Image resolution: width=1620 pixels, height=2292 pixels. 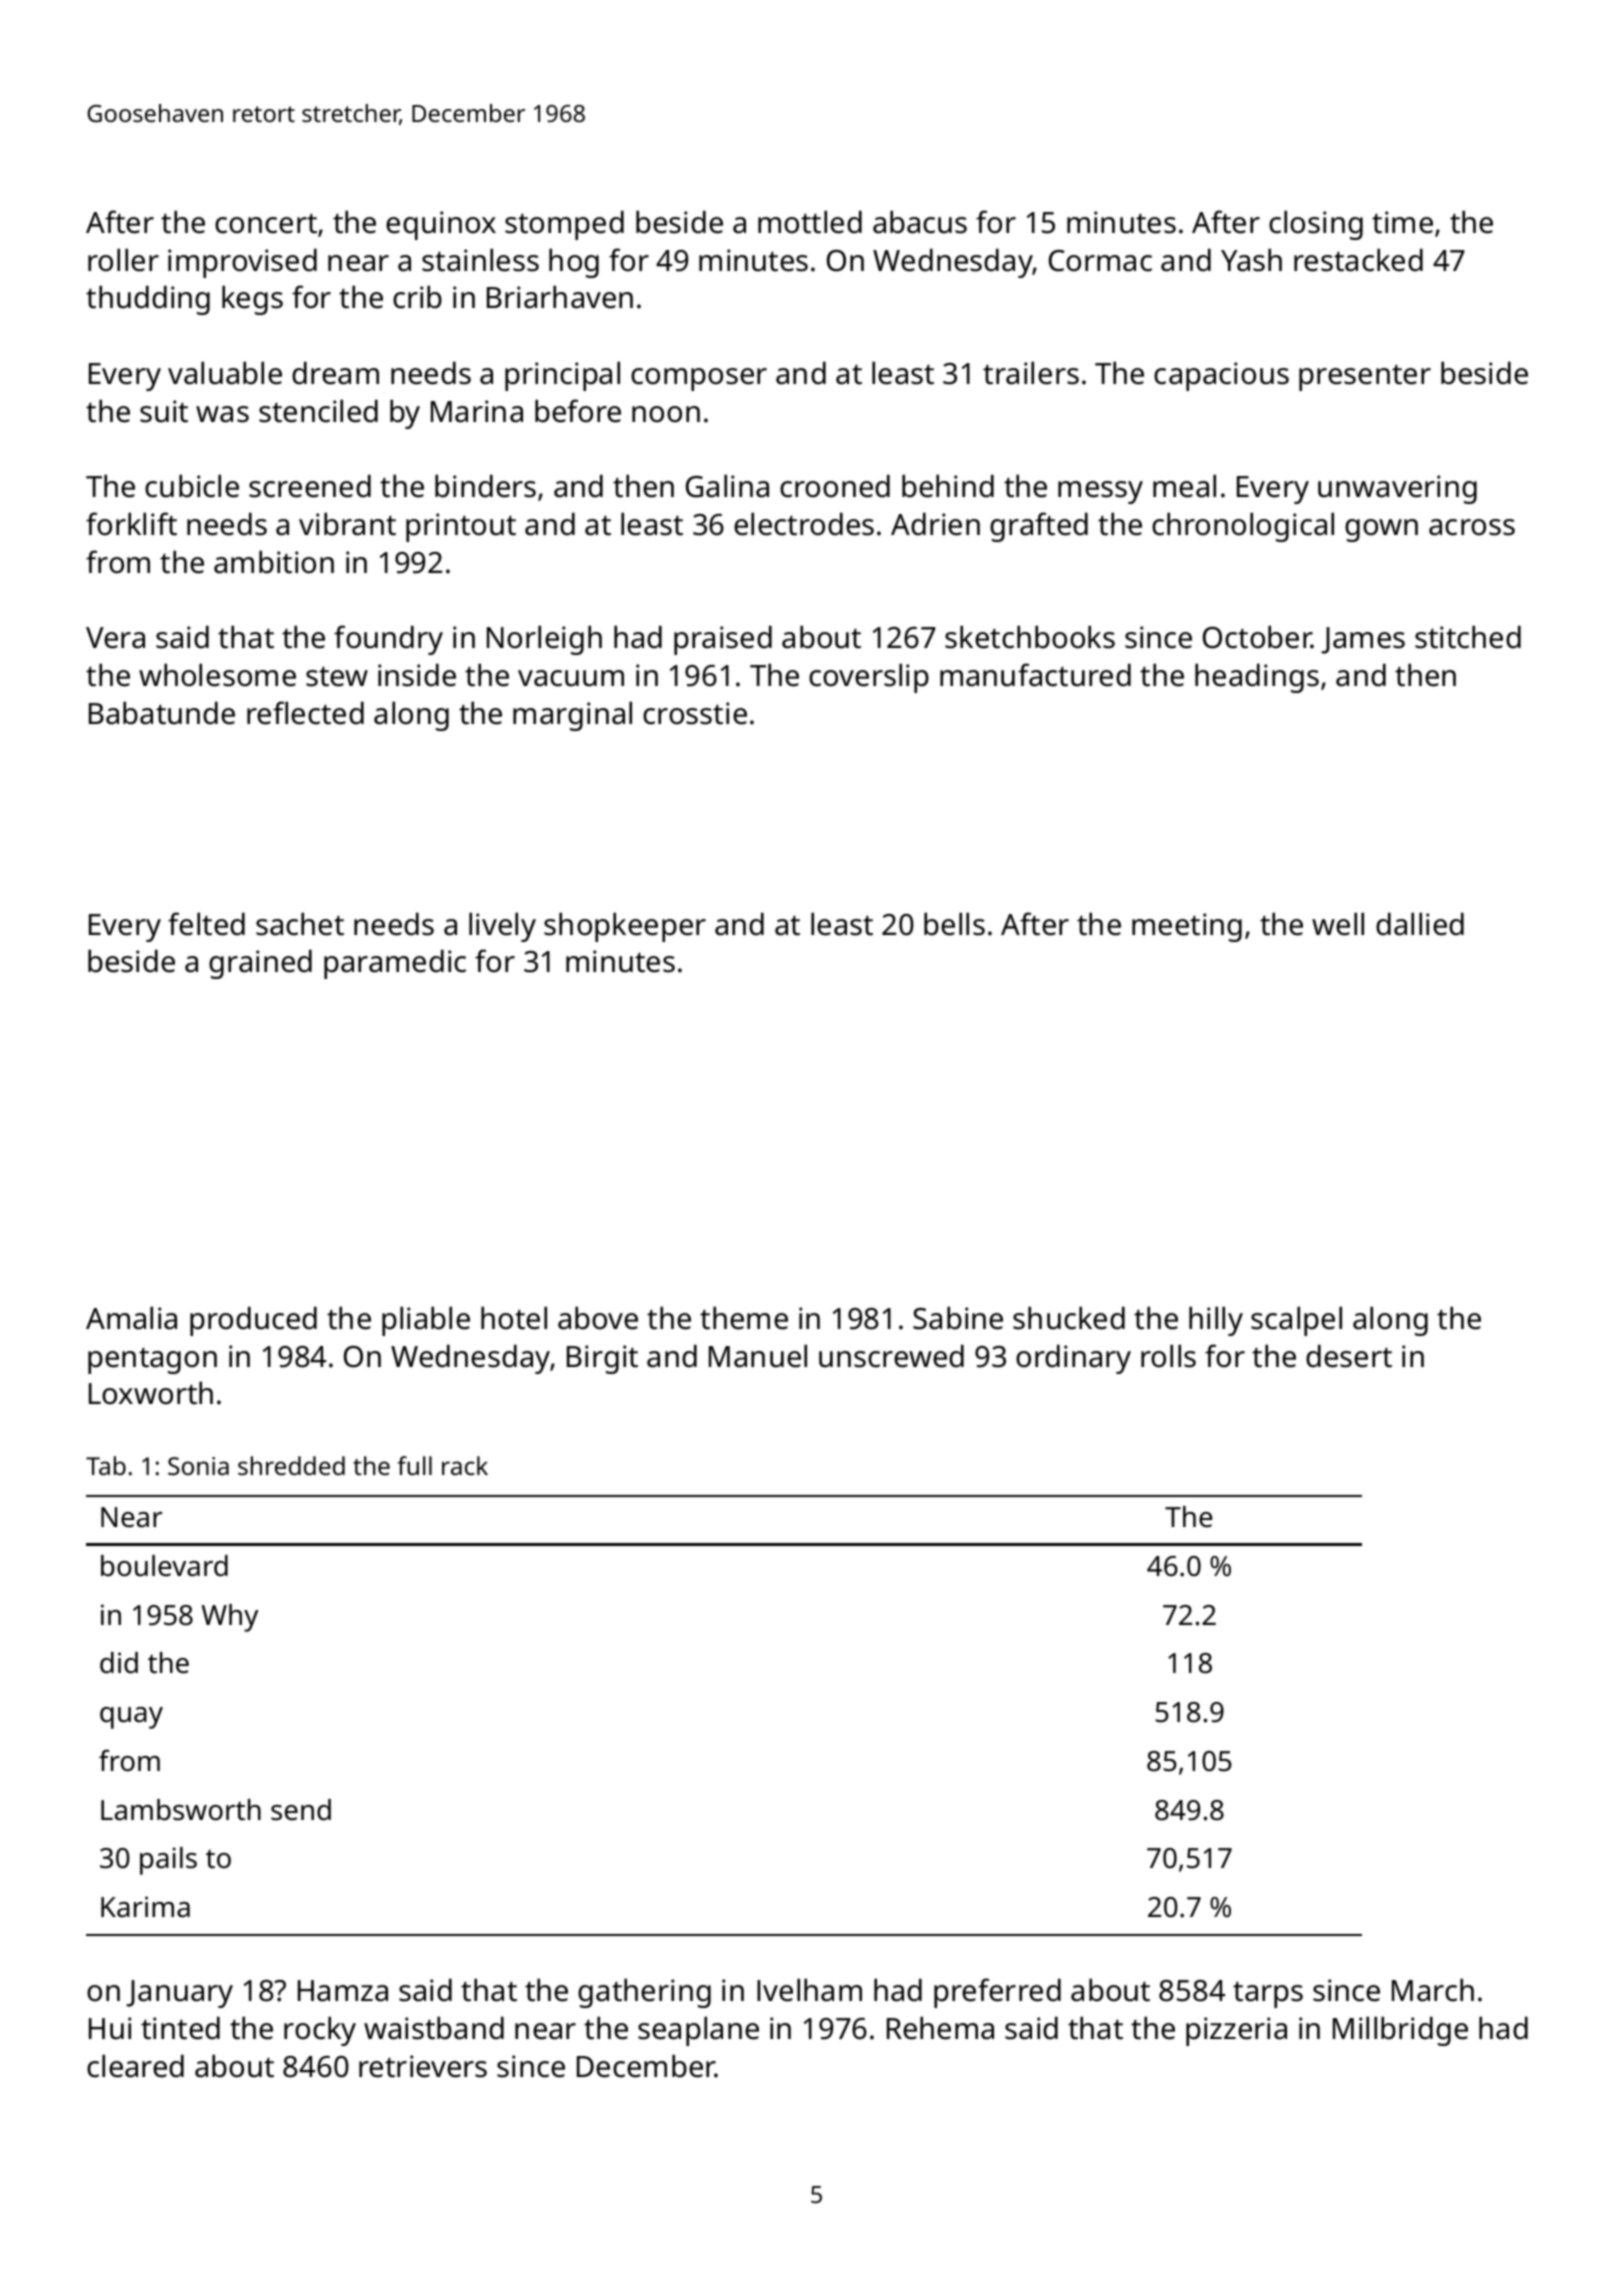 What do you see at coordinates (164, 411) in the screenshot?
I see `suit` at bounding box center [164, 411].
